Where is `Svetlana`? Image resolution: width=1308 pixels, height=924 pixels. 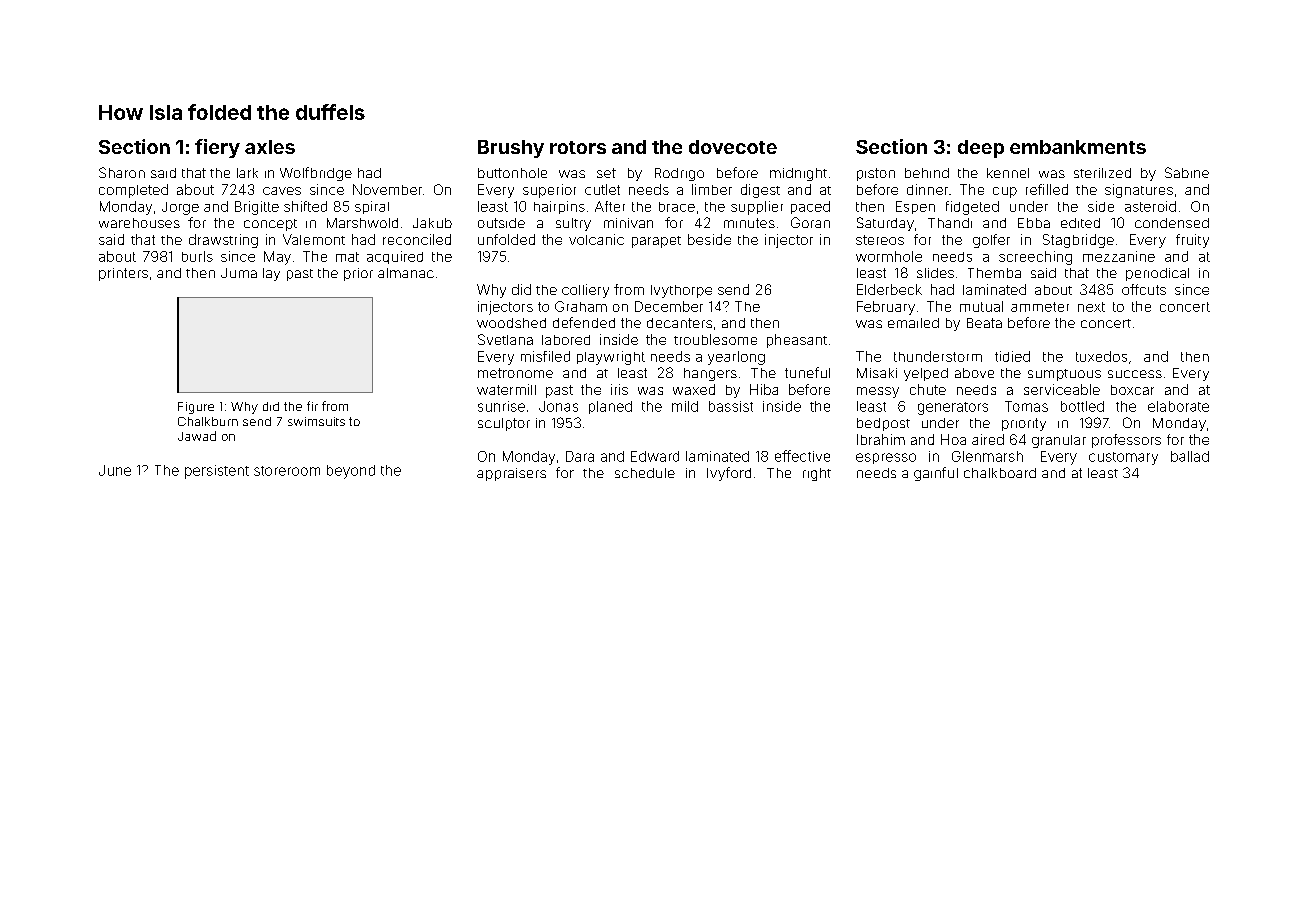
Svetlana is located at coordinates (505, 339).
